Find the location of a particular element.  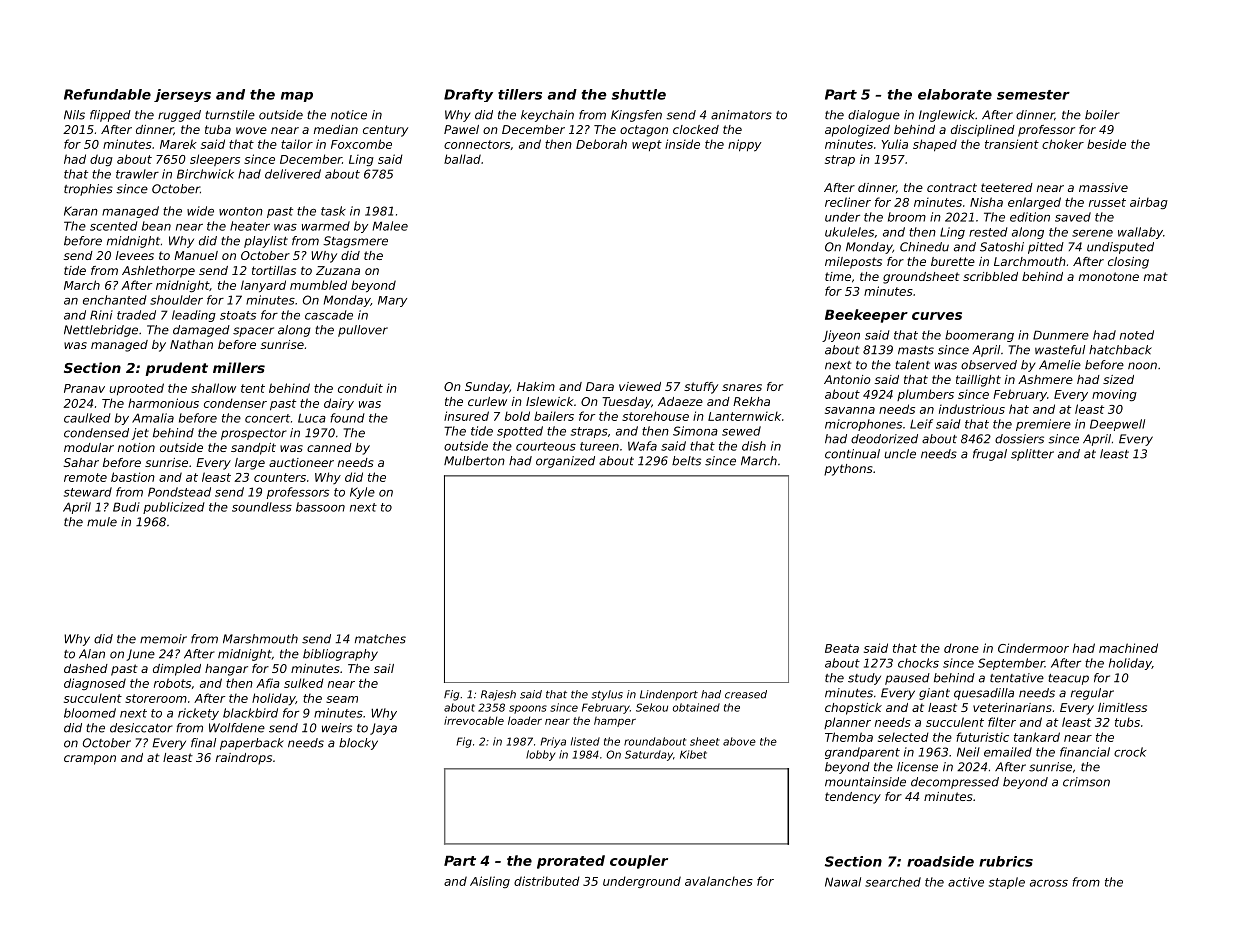

Dunmere is located at coordinates (1061, 335).
